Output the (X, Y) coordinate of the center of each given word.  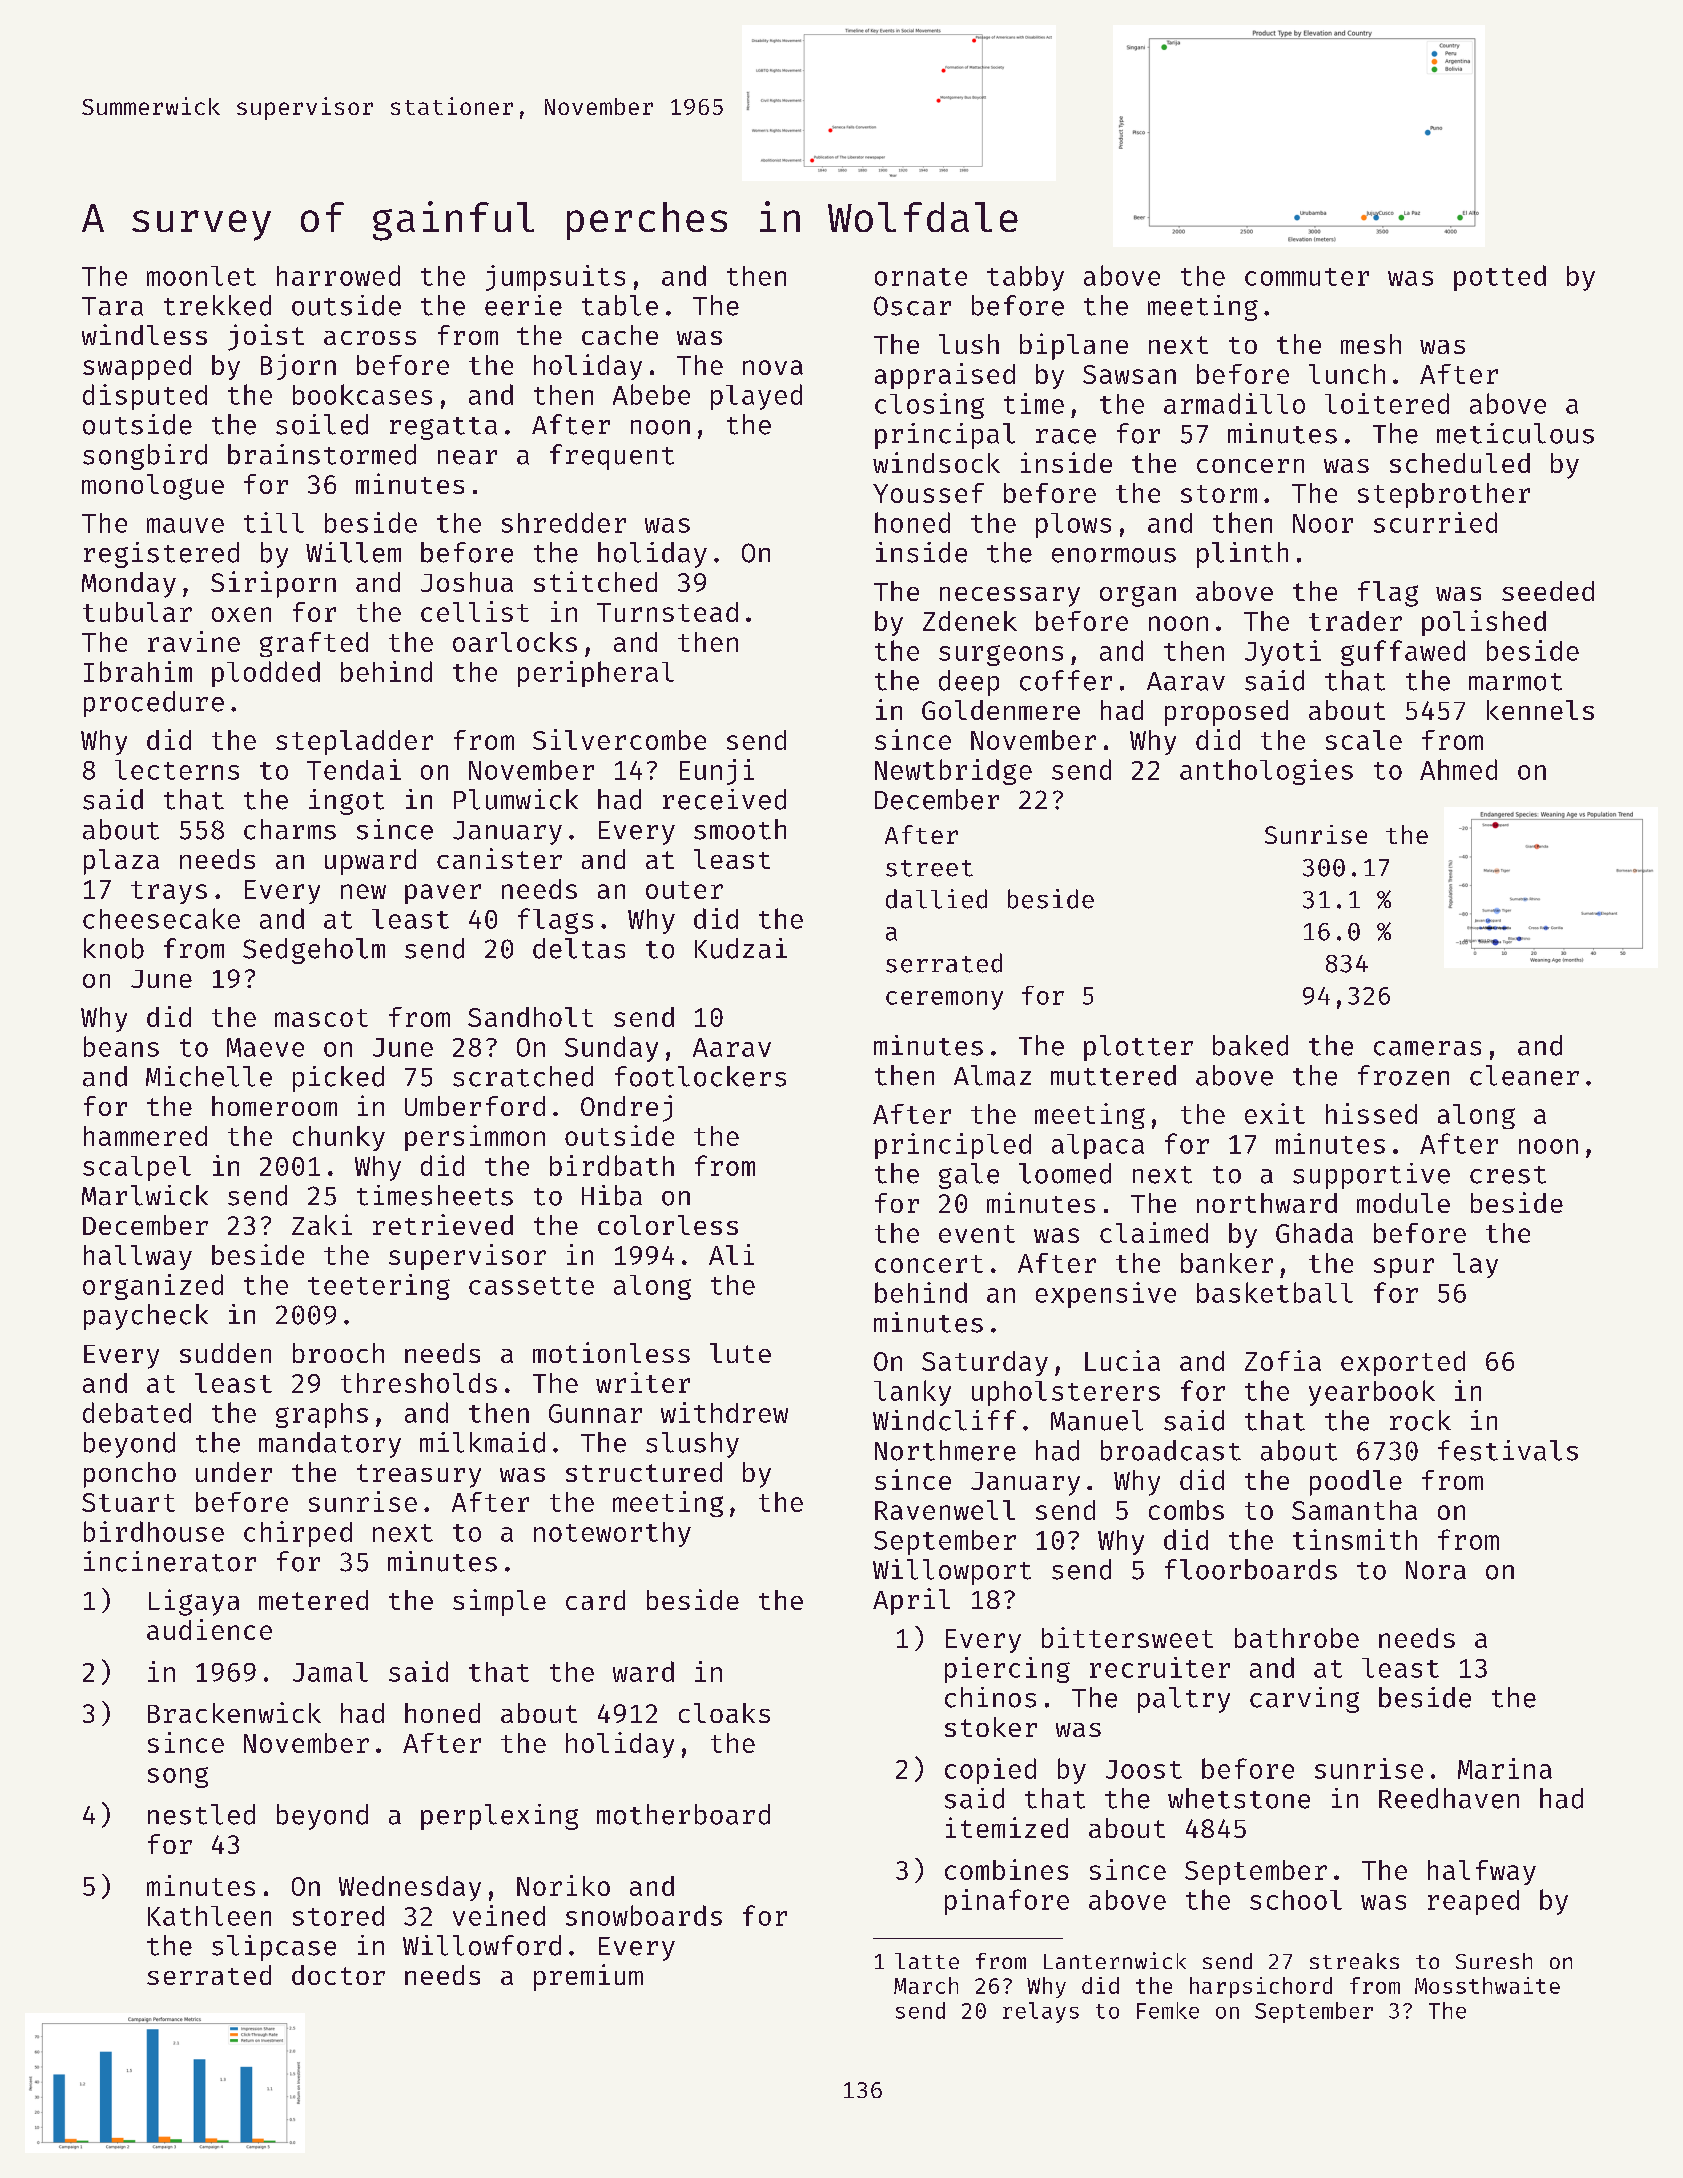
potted (1500, 278)
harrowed (338, 275)
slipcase (274, 1948)
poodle (1356, 1483)
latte (927, 1961)
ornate (921, 277)
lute (740, 1353)
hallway (138, 1257)
